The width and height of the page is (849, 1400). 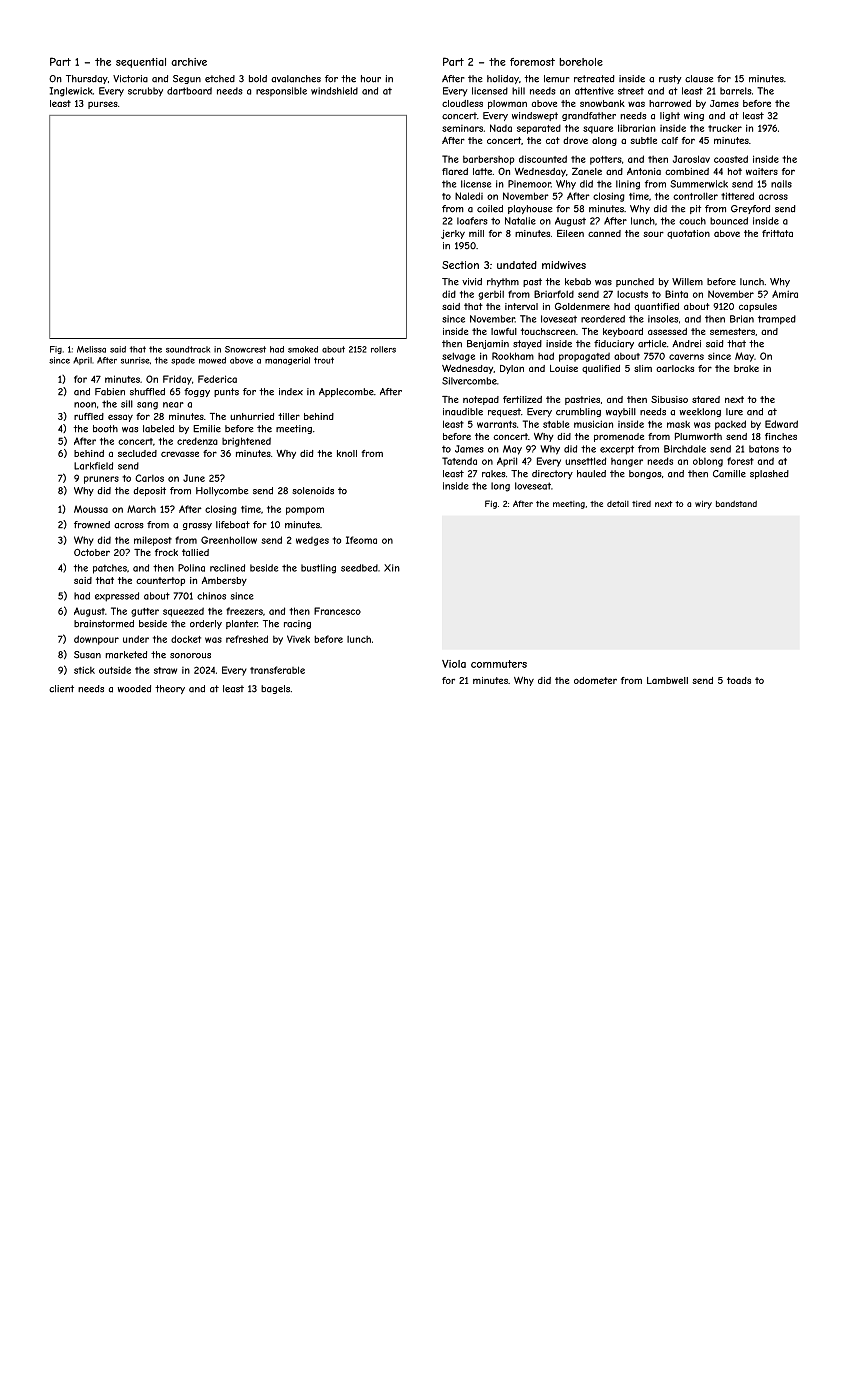 What do you see at coordinates (305, 511) in the page?
I see `pompom` at bounding box center [305, 511].
